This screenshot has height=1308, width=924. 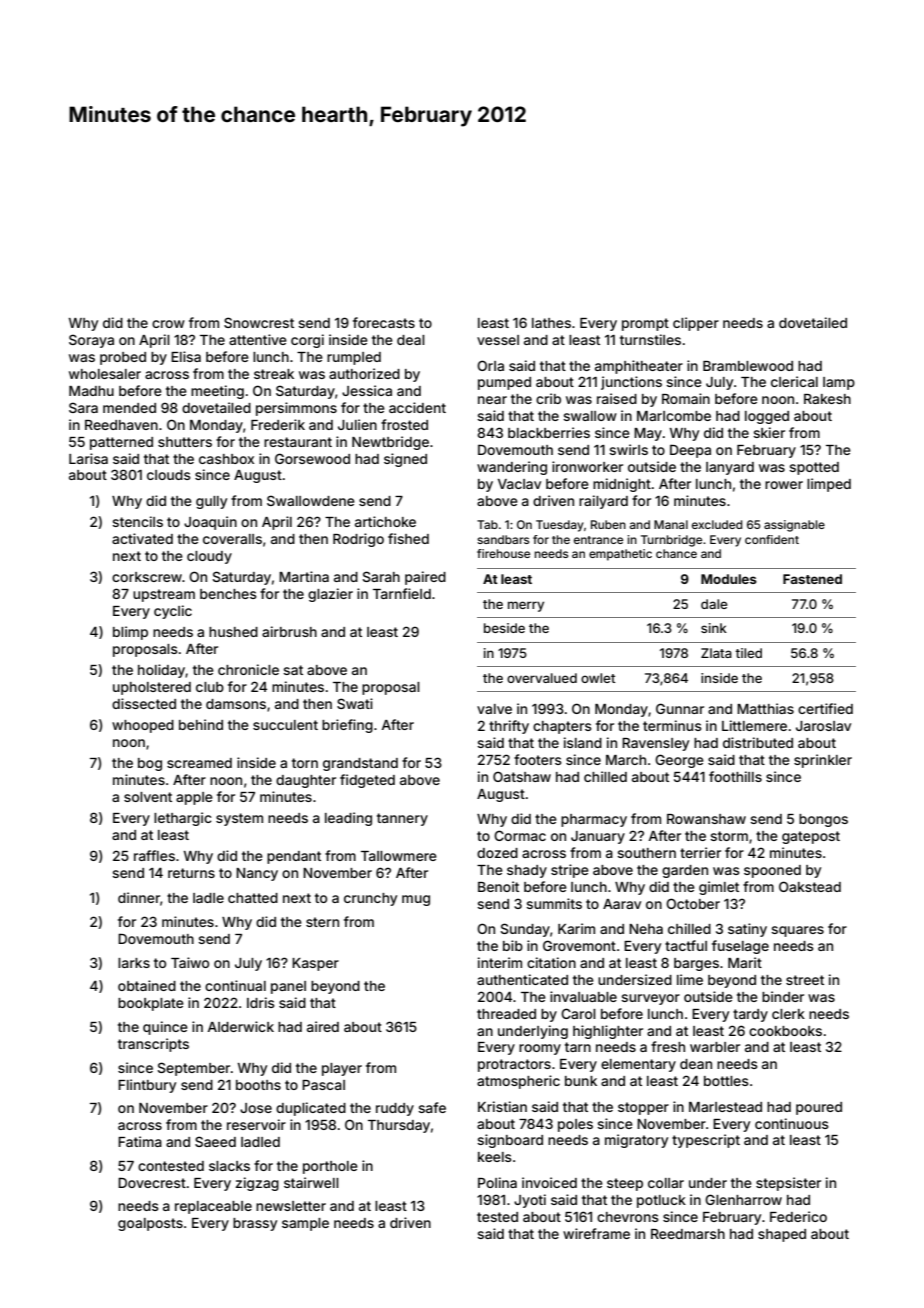 What do you see at coordinates (255, 1224) in the screenshot?
I see `brassy` at bounding box center [255, 1224].
